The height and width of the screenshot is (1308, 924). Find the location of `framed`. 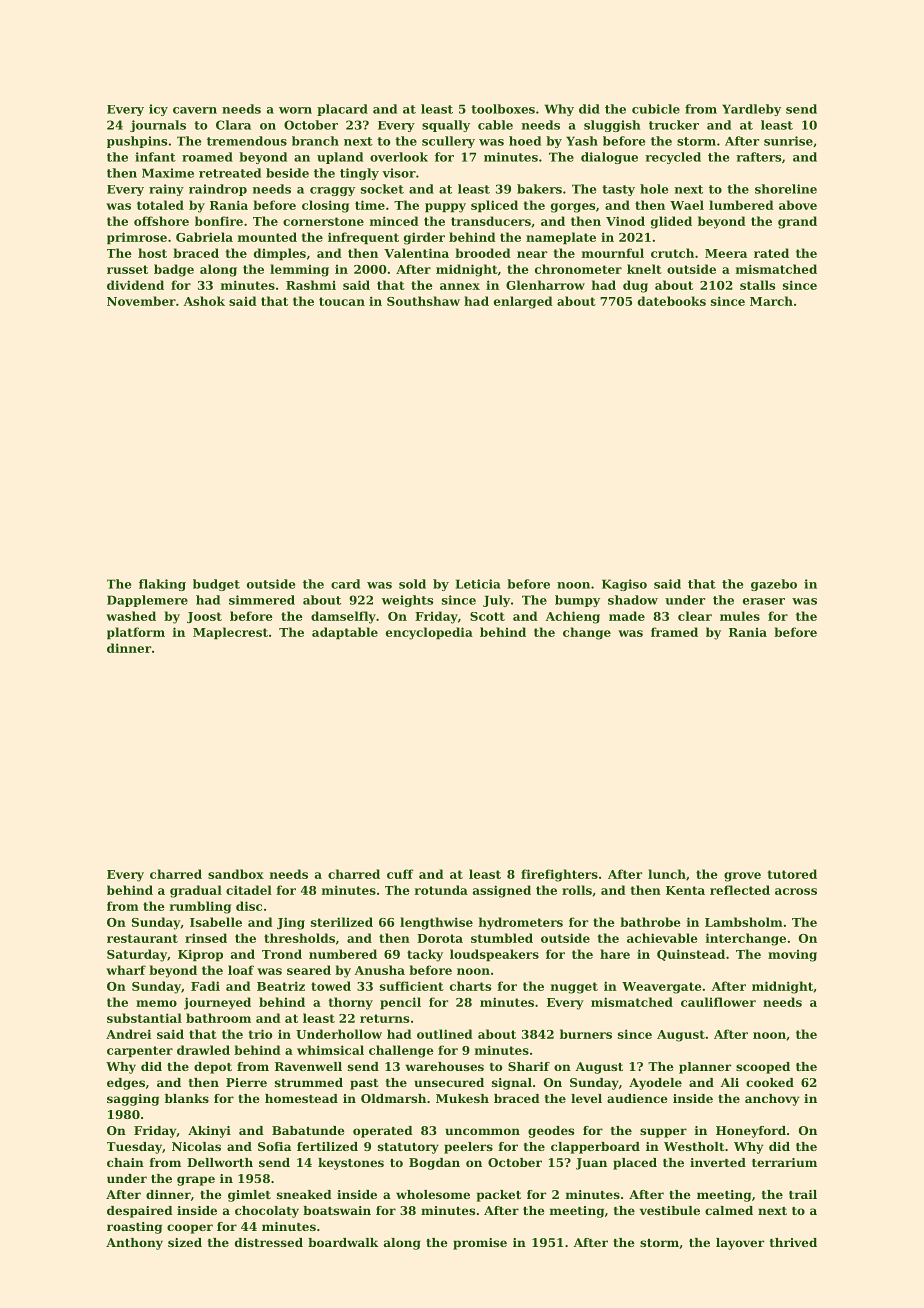

framed is located at coordinates (674, 632).
